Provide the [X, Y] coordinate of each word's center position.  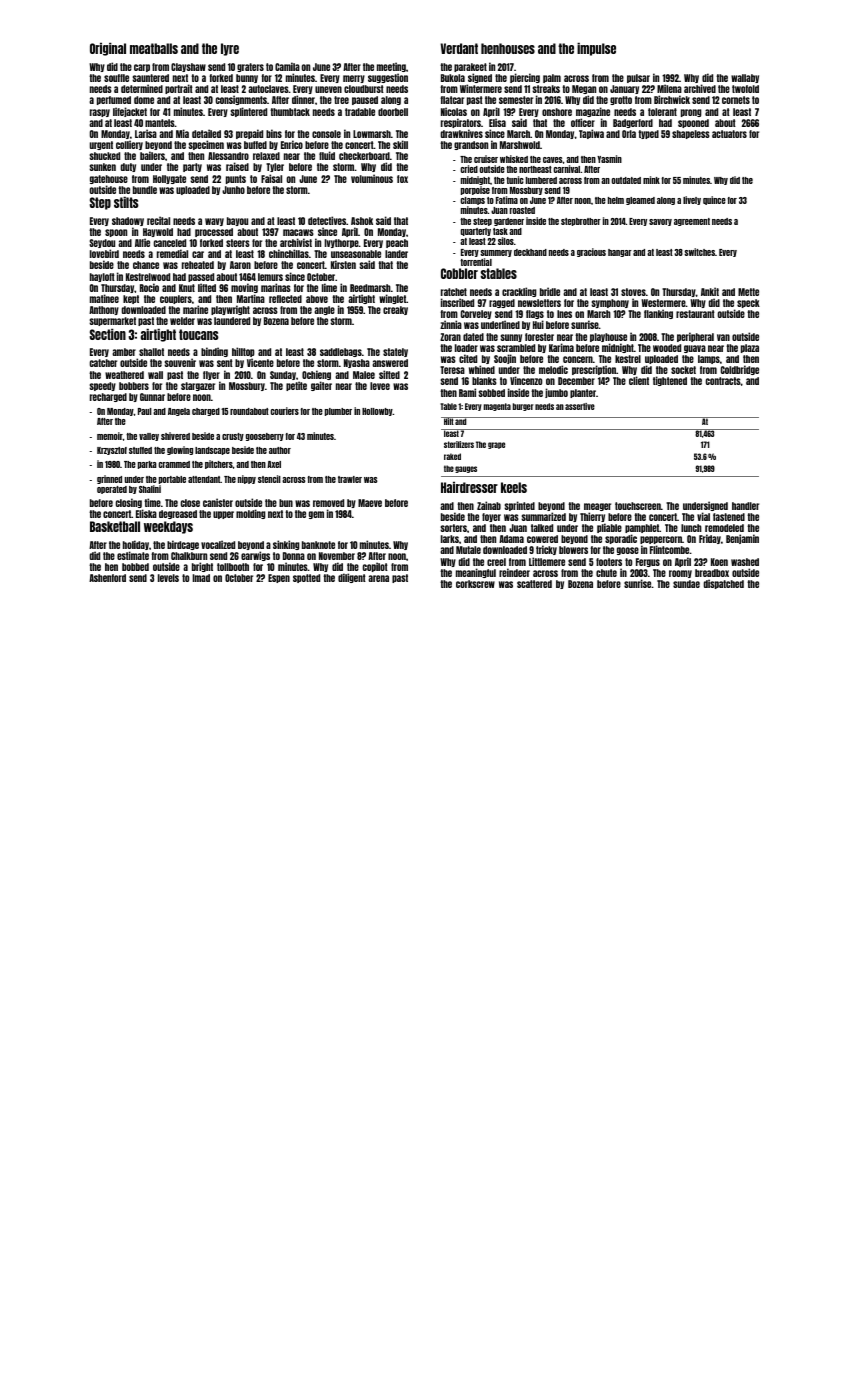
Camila [287, 66]
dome [144, 100]
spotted [306, 578]
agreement [692, 222]
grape [496, 445]
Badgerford [633, 123]
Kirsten [343, 264]
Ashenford [107, 578]
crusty [233, 437]
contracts [723, 381]
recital [158, 220]
